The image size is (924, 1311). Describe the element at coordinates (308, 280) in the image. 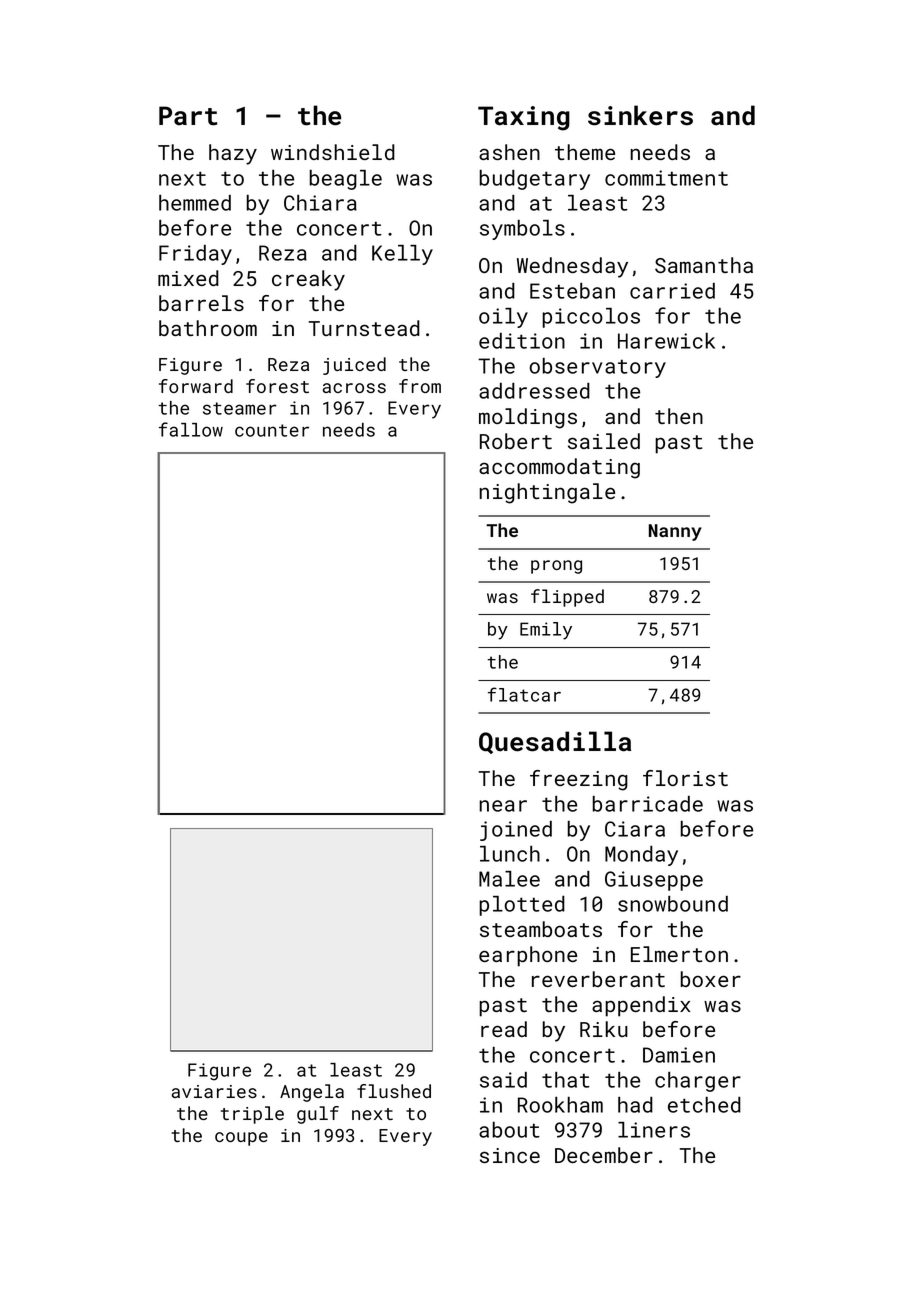

I see `creaky` at that location.
